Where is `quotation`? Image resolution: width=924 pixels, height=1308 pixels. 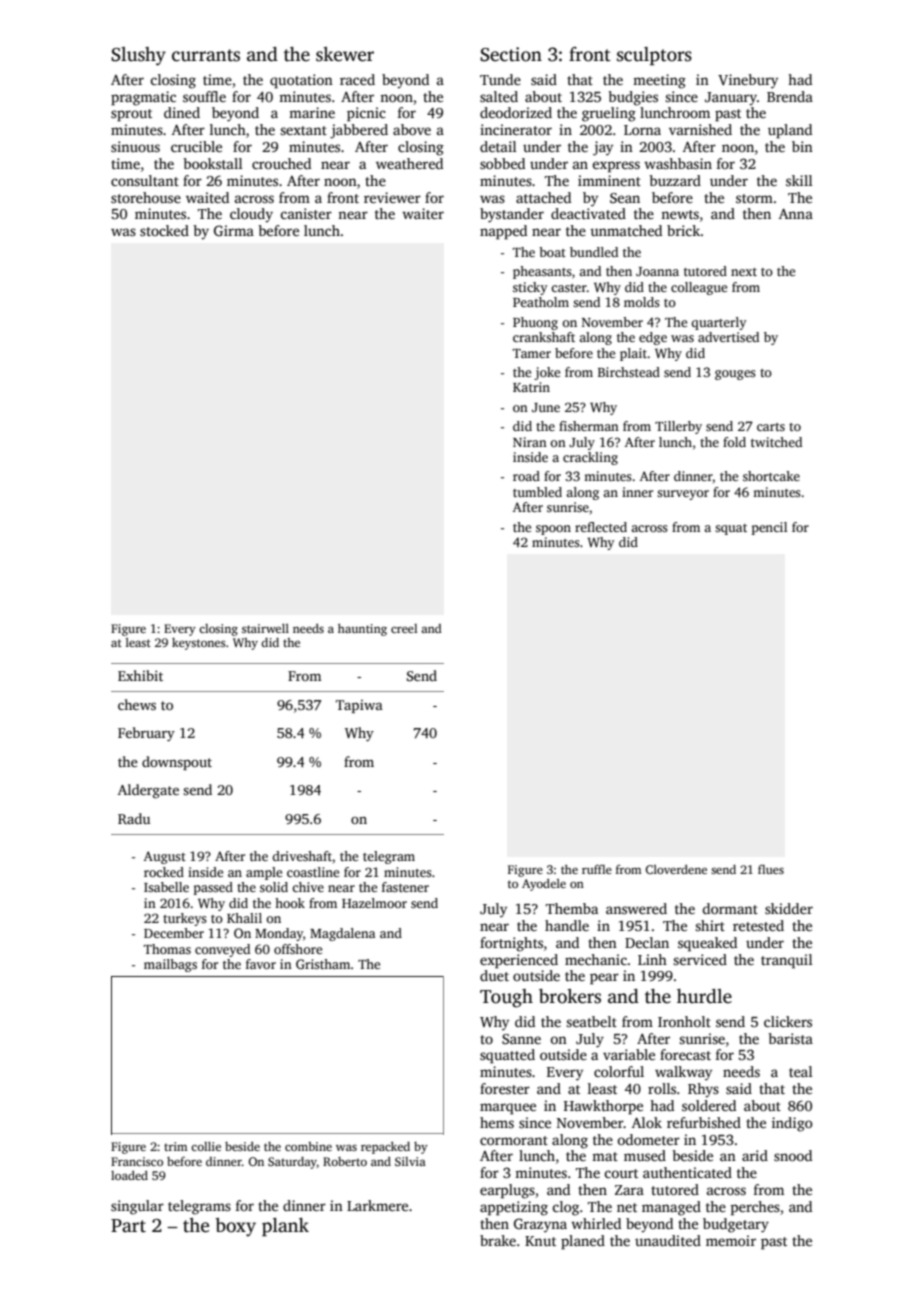
quotation is located at coordinates (301, 81).
